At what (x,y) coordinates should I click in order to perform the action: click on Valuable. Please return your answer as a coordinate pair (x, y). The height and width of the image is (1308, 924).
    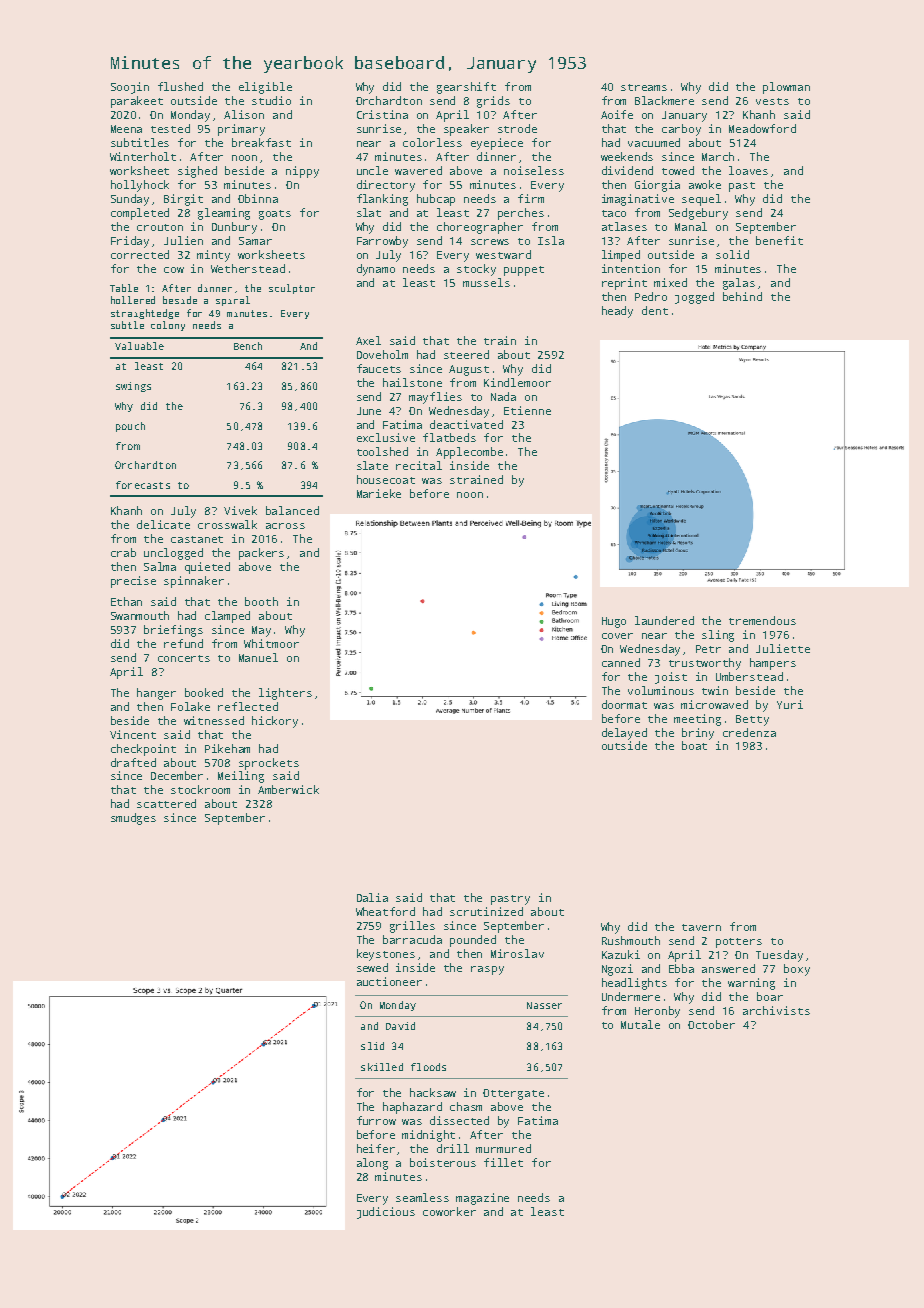
    Looking at the image, I should click on (139, 346).
